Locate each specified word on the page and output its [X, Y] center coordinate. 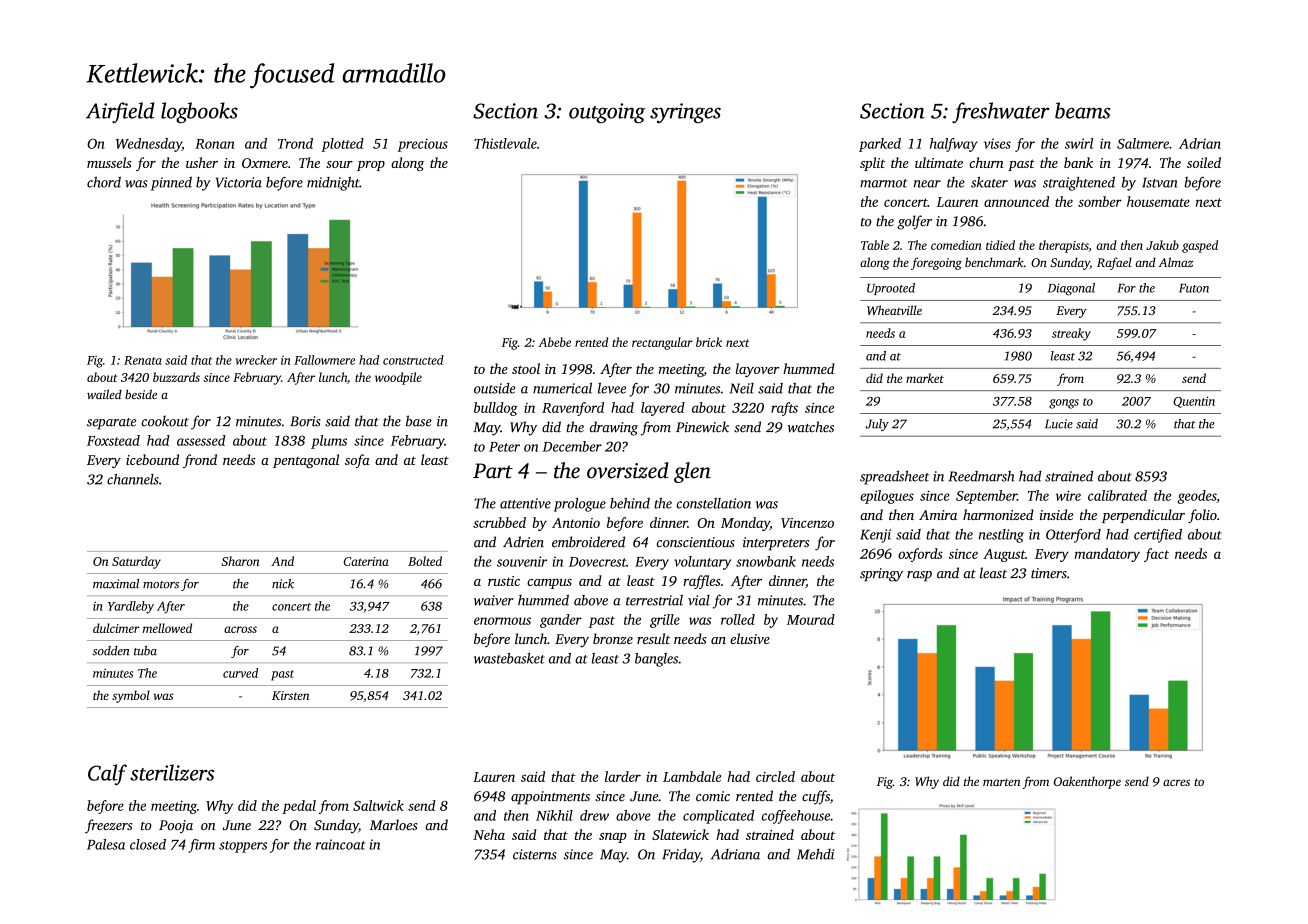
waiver [494, 600]
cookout [165, 421]
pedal [299, 807]
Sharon [240, 561]
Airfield [120, 112]
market [925, 378]
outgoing [607, 113]
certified [1158, 536]
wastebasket [509, 658]
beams [1082, 110]
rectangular [662, 343]
